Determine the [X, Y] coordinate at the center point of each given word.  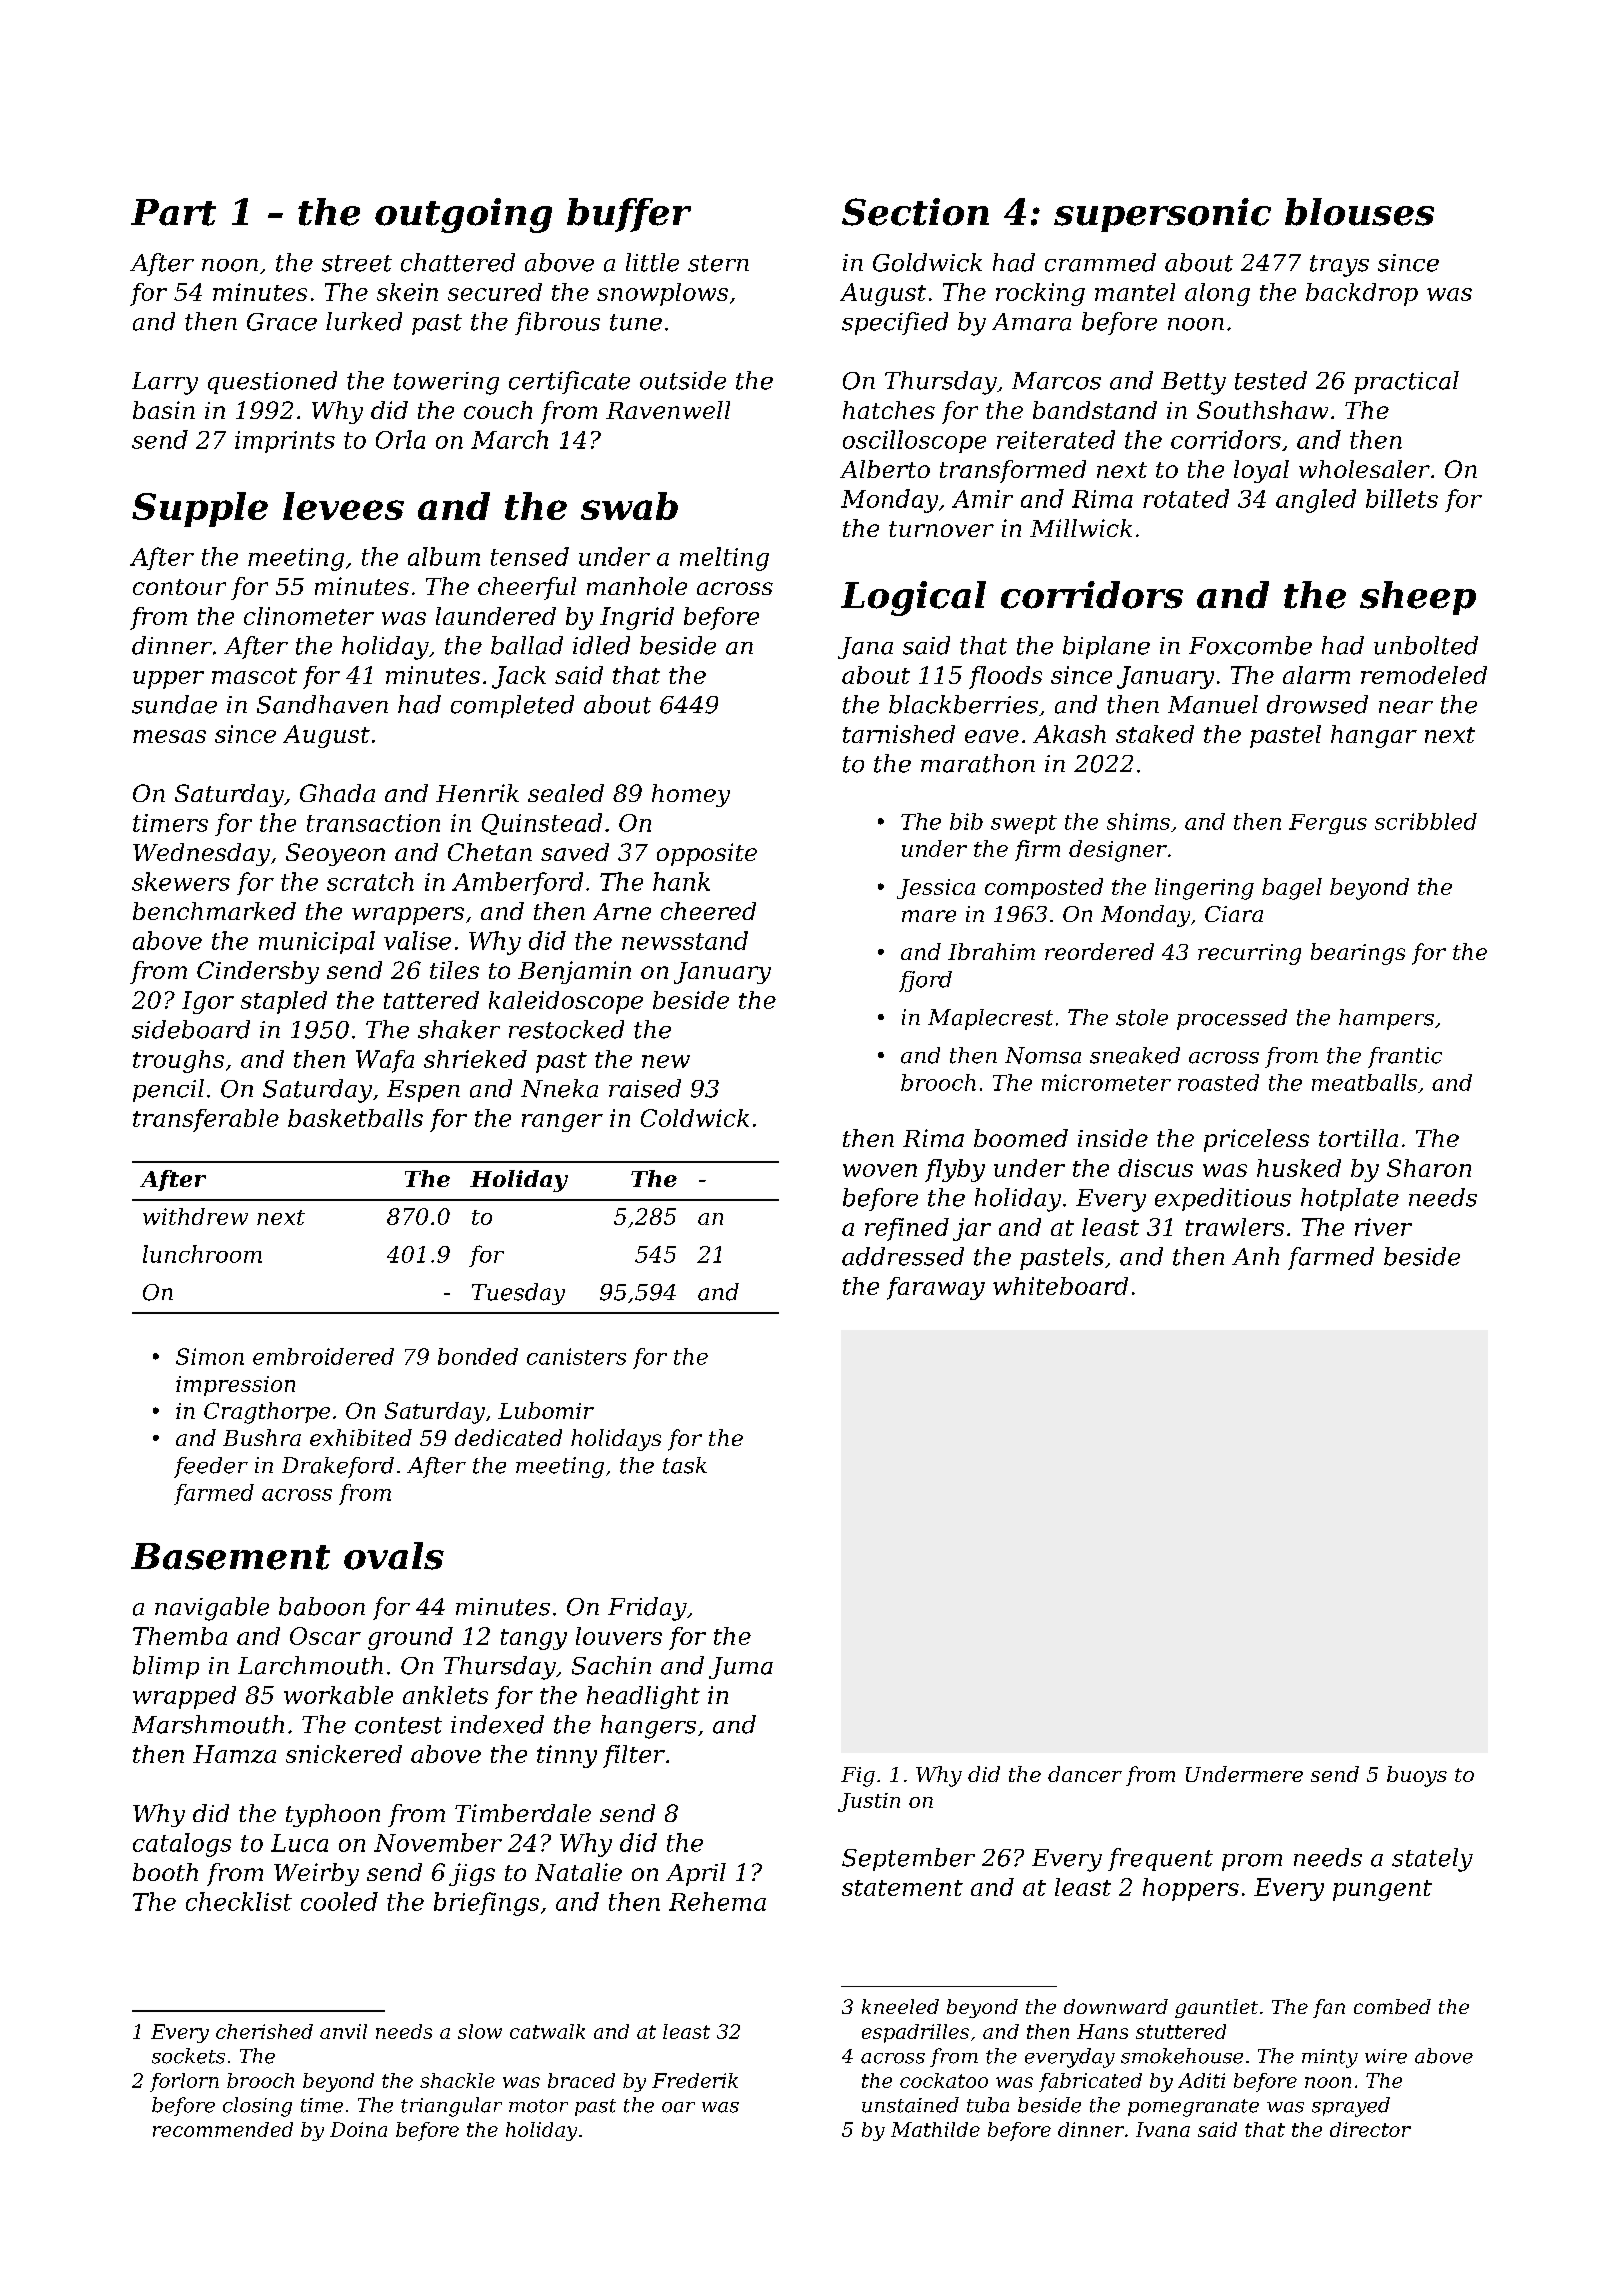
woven [880, 1170]
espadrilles [915, 2033]
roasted [1218, 1082]
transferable [206, 1120]
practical [1406, 382]
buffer [629, 215]
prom [1252, 1862]
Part [173, 212]
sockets [188, 2056]
